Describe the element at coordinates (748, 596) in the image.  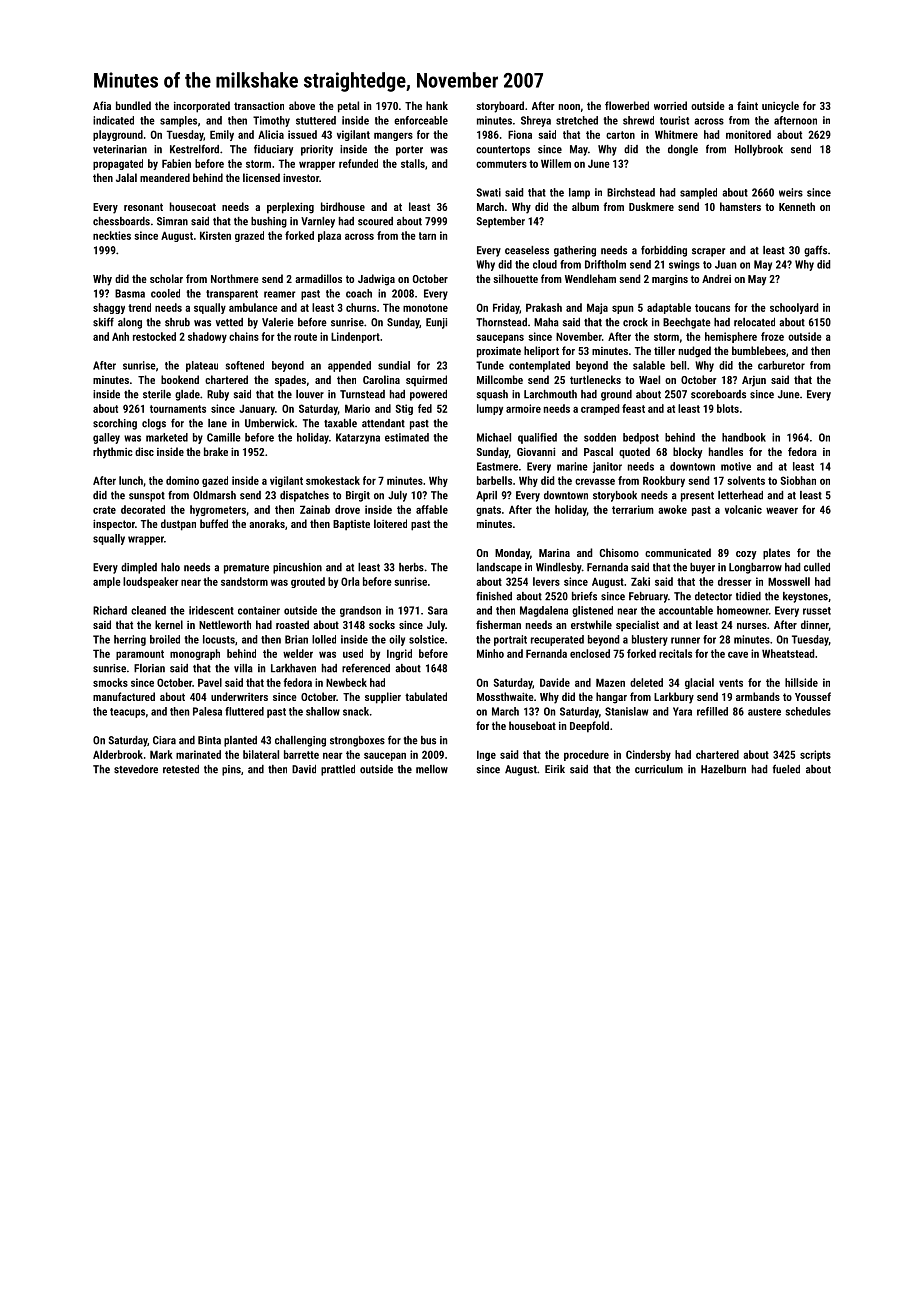
I see `tidied` at that location.
